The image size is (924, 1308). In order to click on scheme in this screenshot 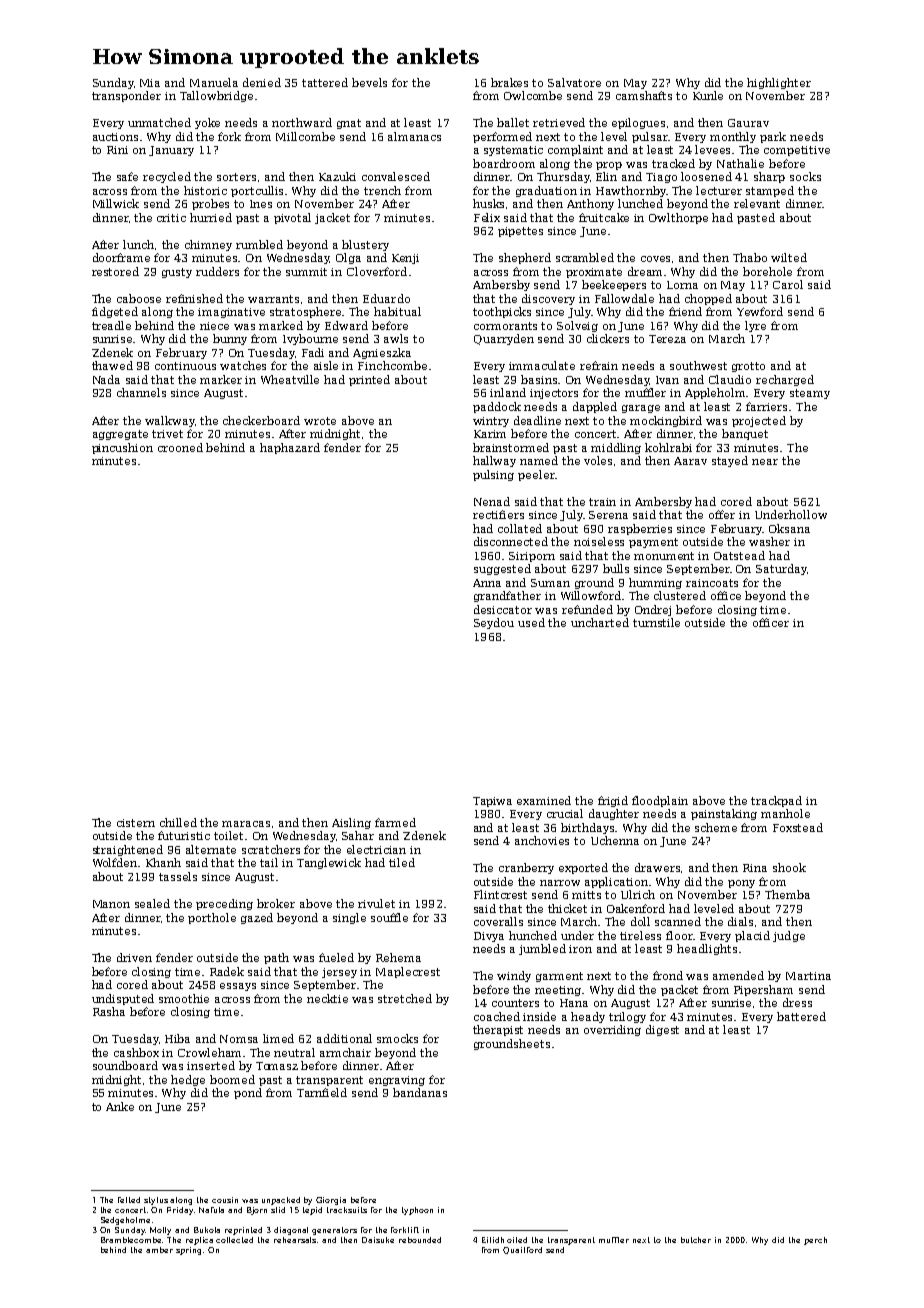, I will do `click(716, 827)`.
